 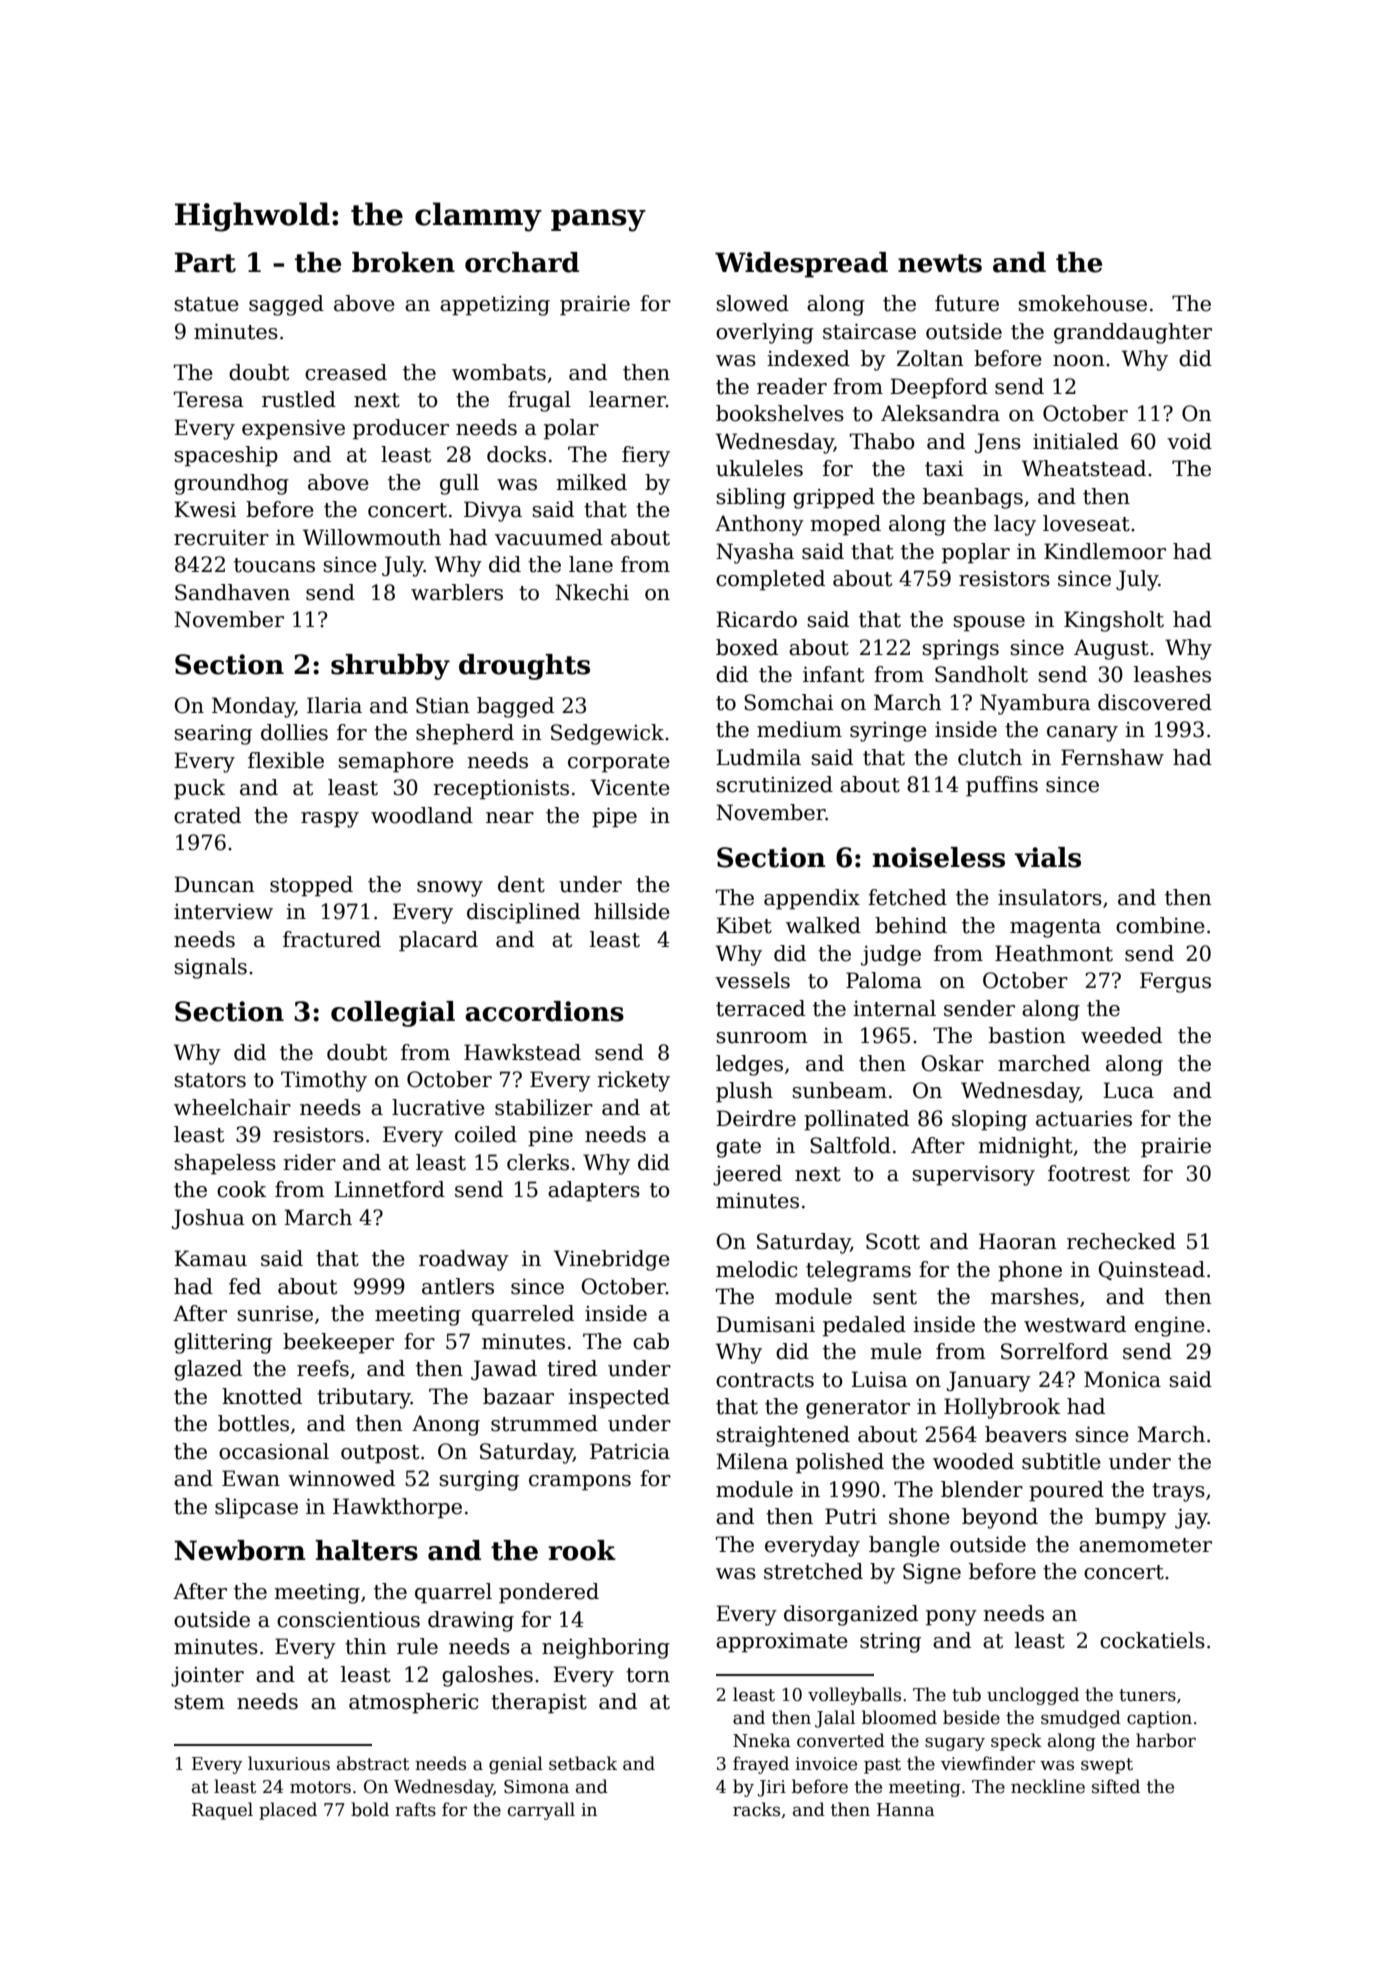 What do you see at coordinates (1079, 361) in the screenshot?
I see `noon` at bounding box center [1079, 361].
